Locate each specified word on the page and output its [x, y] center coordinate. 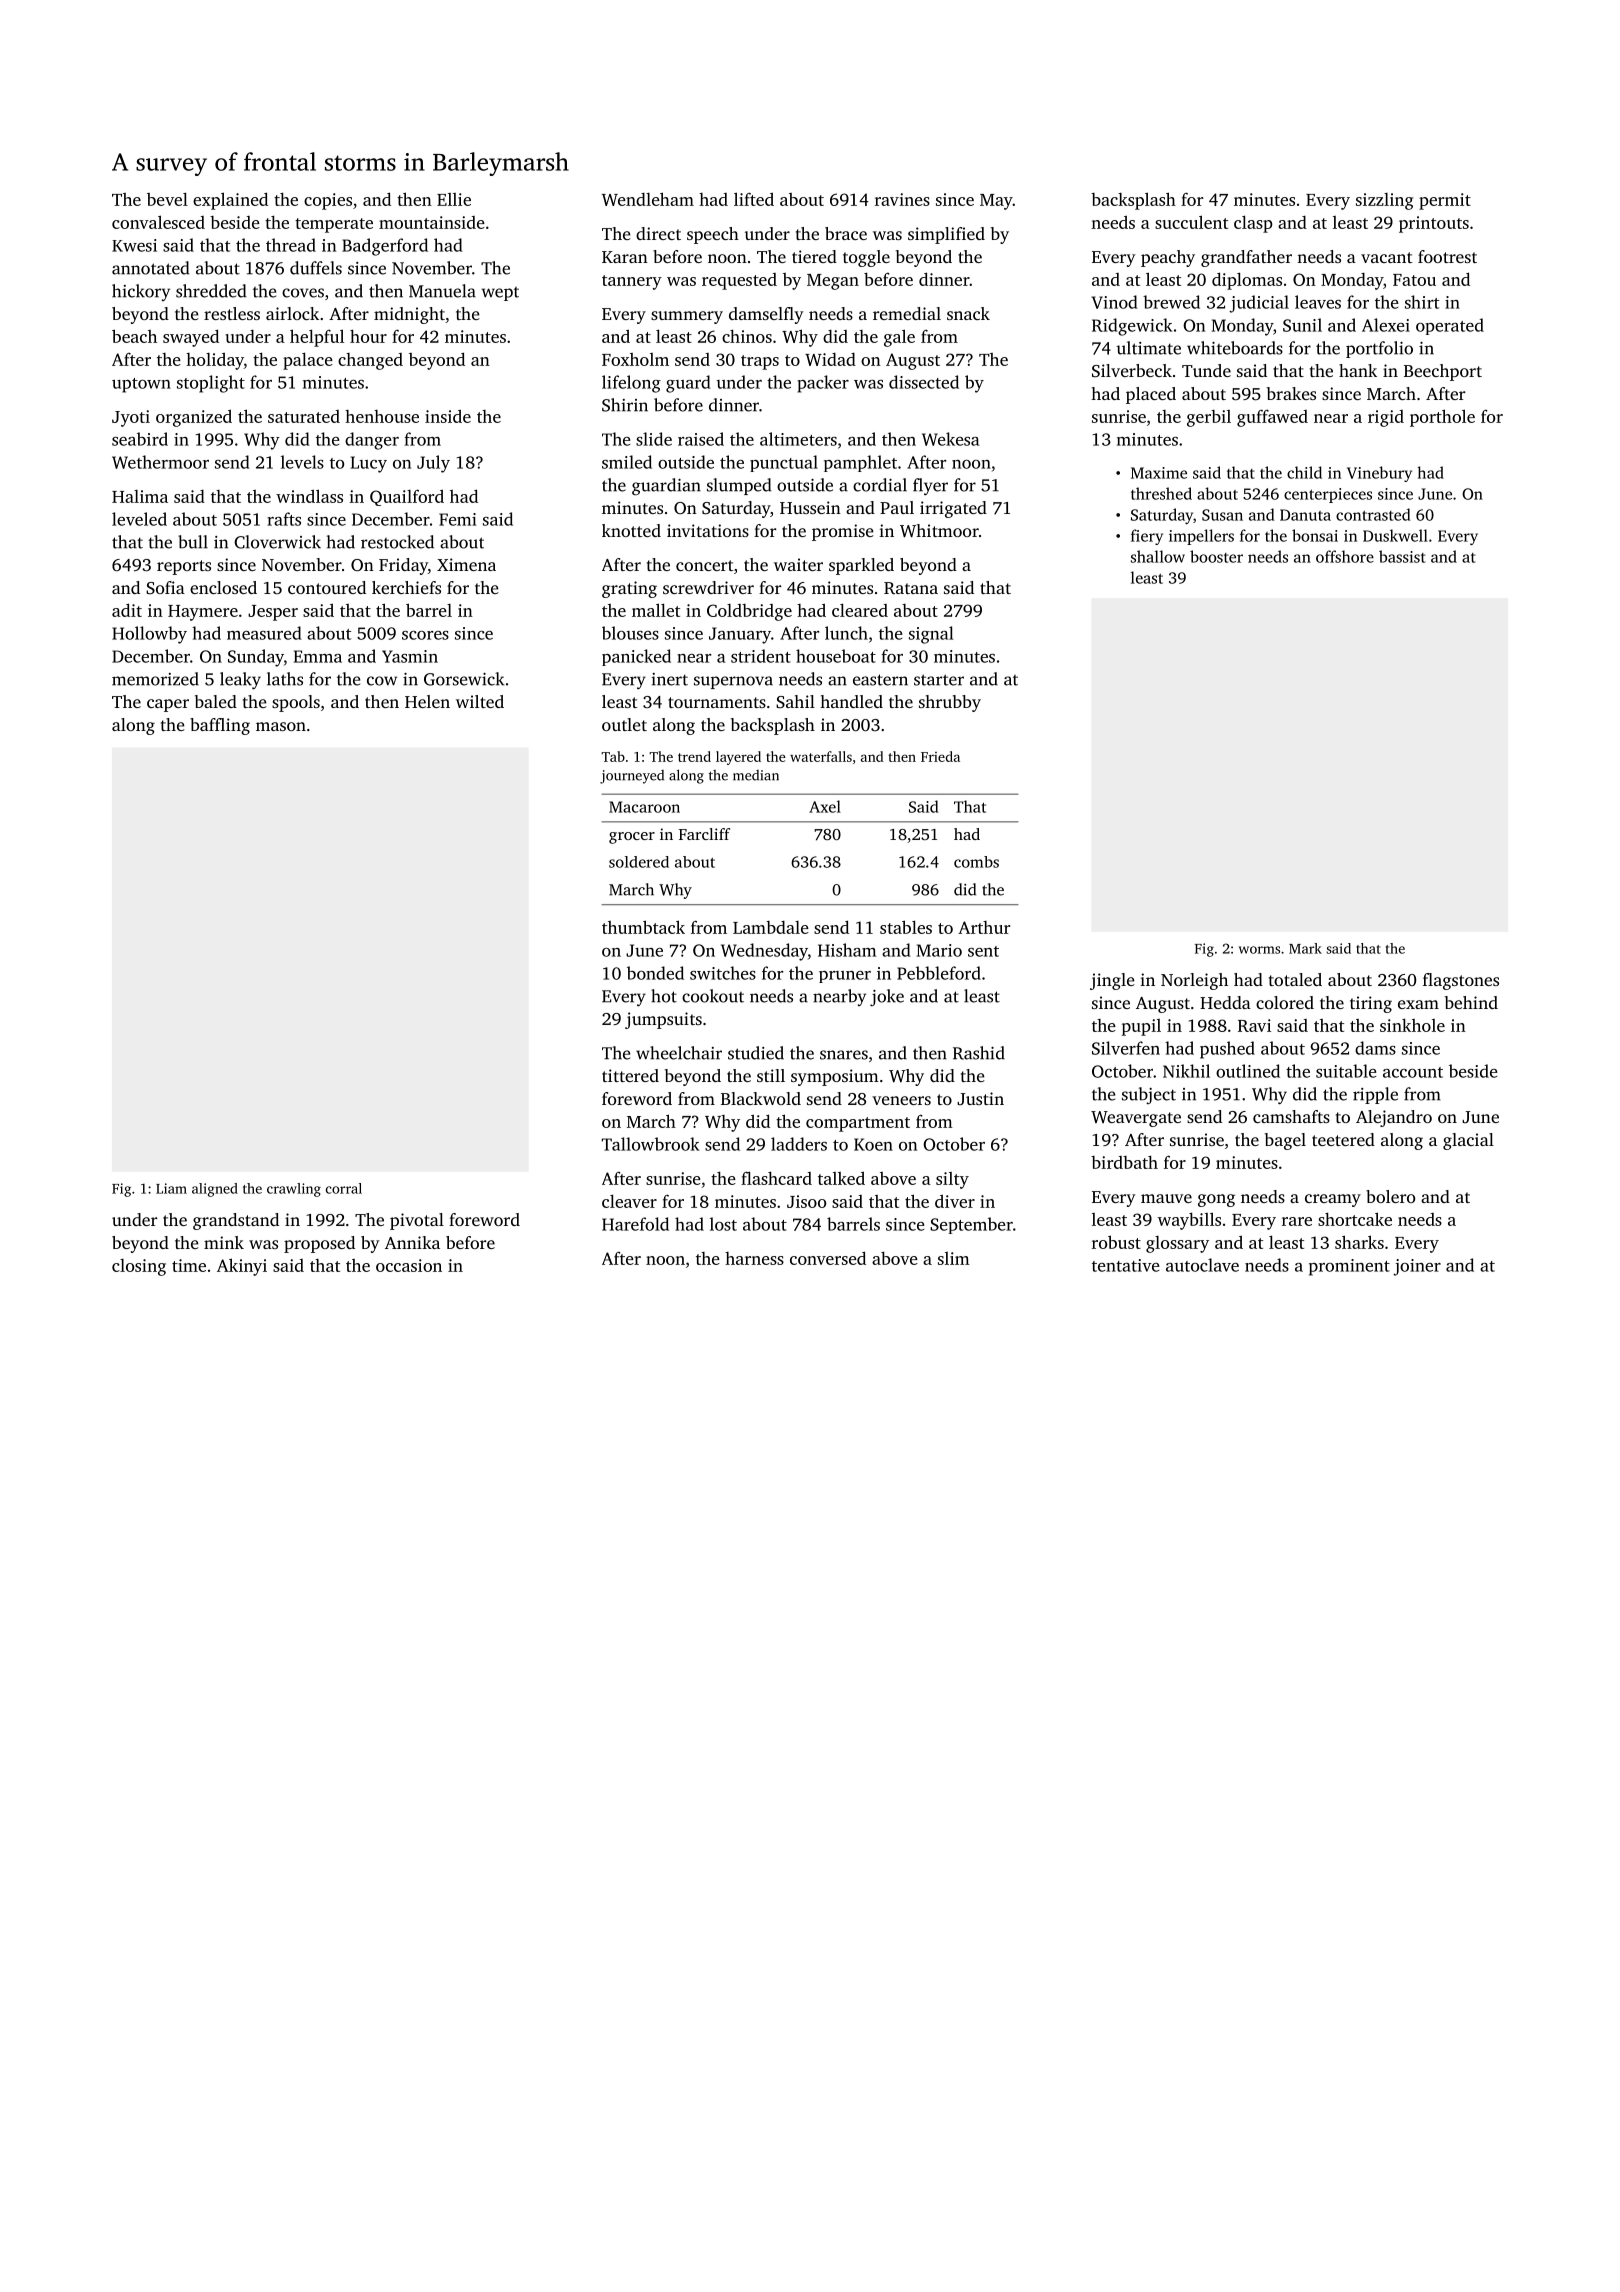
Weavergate [1136, 1119]
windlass [309, 496]
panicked [636, 657]
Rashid [979, 1053]
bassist [1402, 556]
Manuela [442, 291]
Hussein [810, 507]
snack [968, 313]
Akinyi [242, 1267]
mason [281, 726]
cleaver [629, 1201]
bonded [655, 973]
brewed [1171, 302]
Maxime [1159, 473]
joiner [1417, 1267]
